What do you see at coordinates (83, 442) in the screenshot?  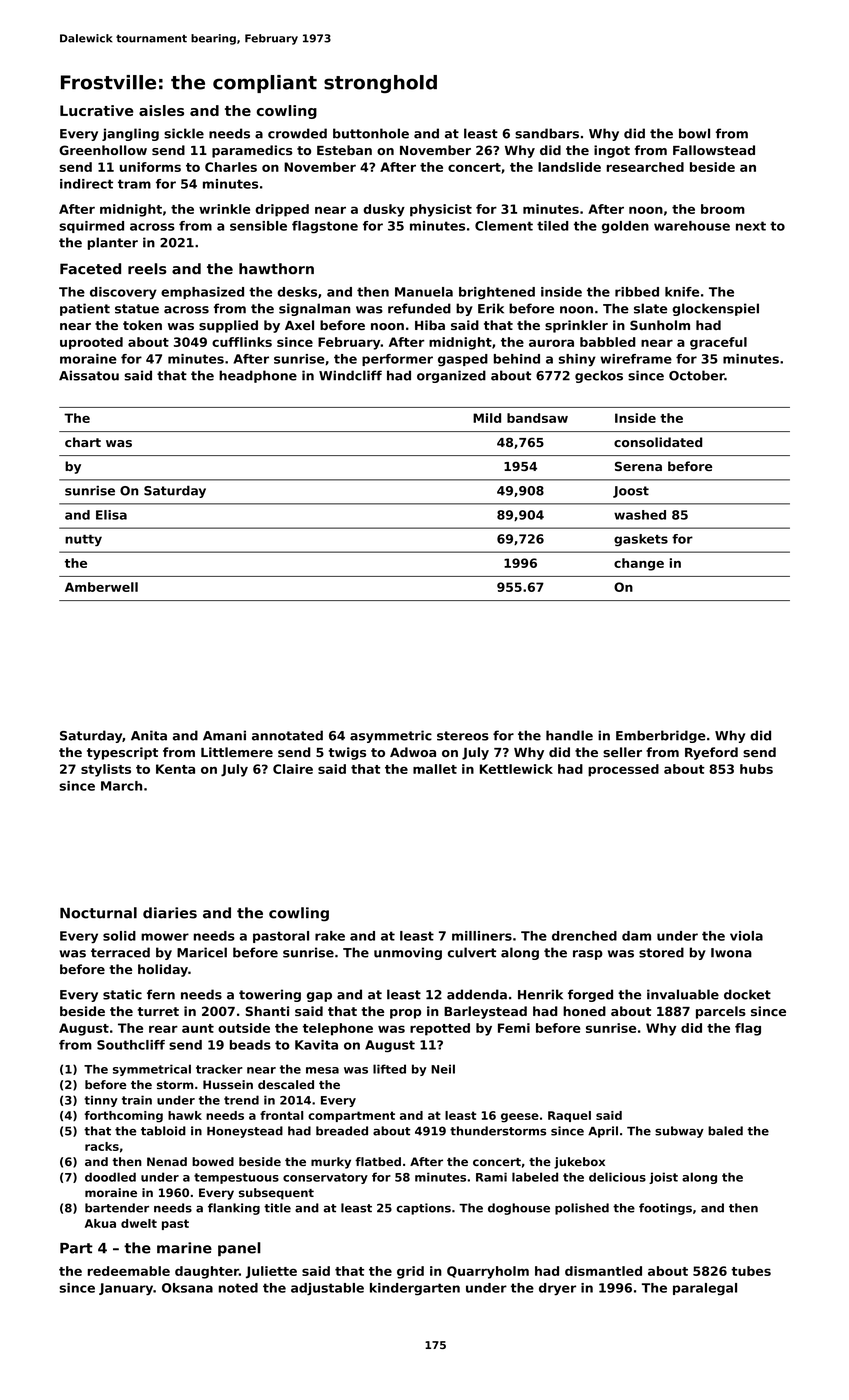 I see `chart` at bounding box center [83, 442].
